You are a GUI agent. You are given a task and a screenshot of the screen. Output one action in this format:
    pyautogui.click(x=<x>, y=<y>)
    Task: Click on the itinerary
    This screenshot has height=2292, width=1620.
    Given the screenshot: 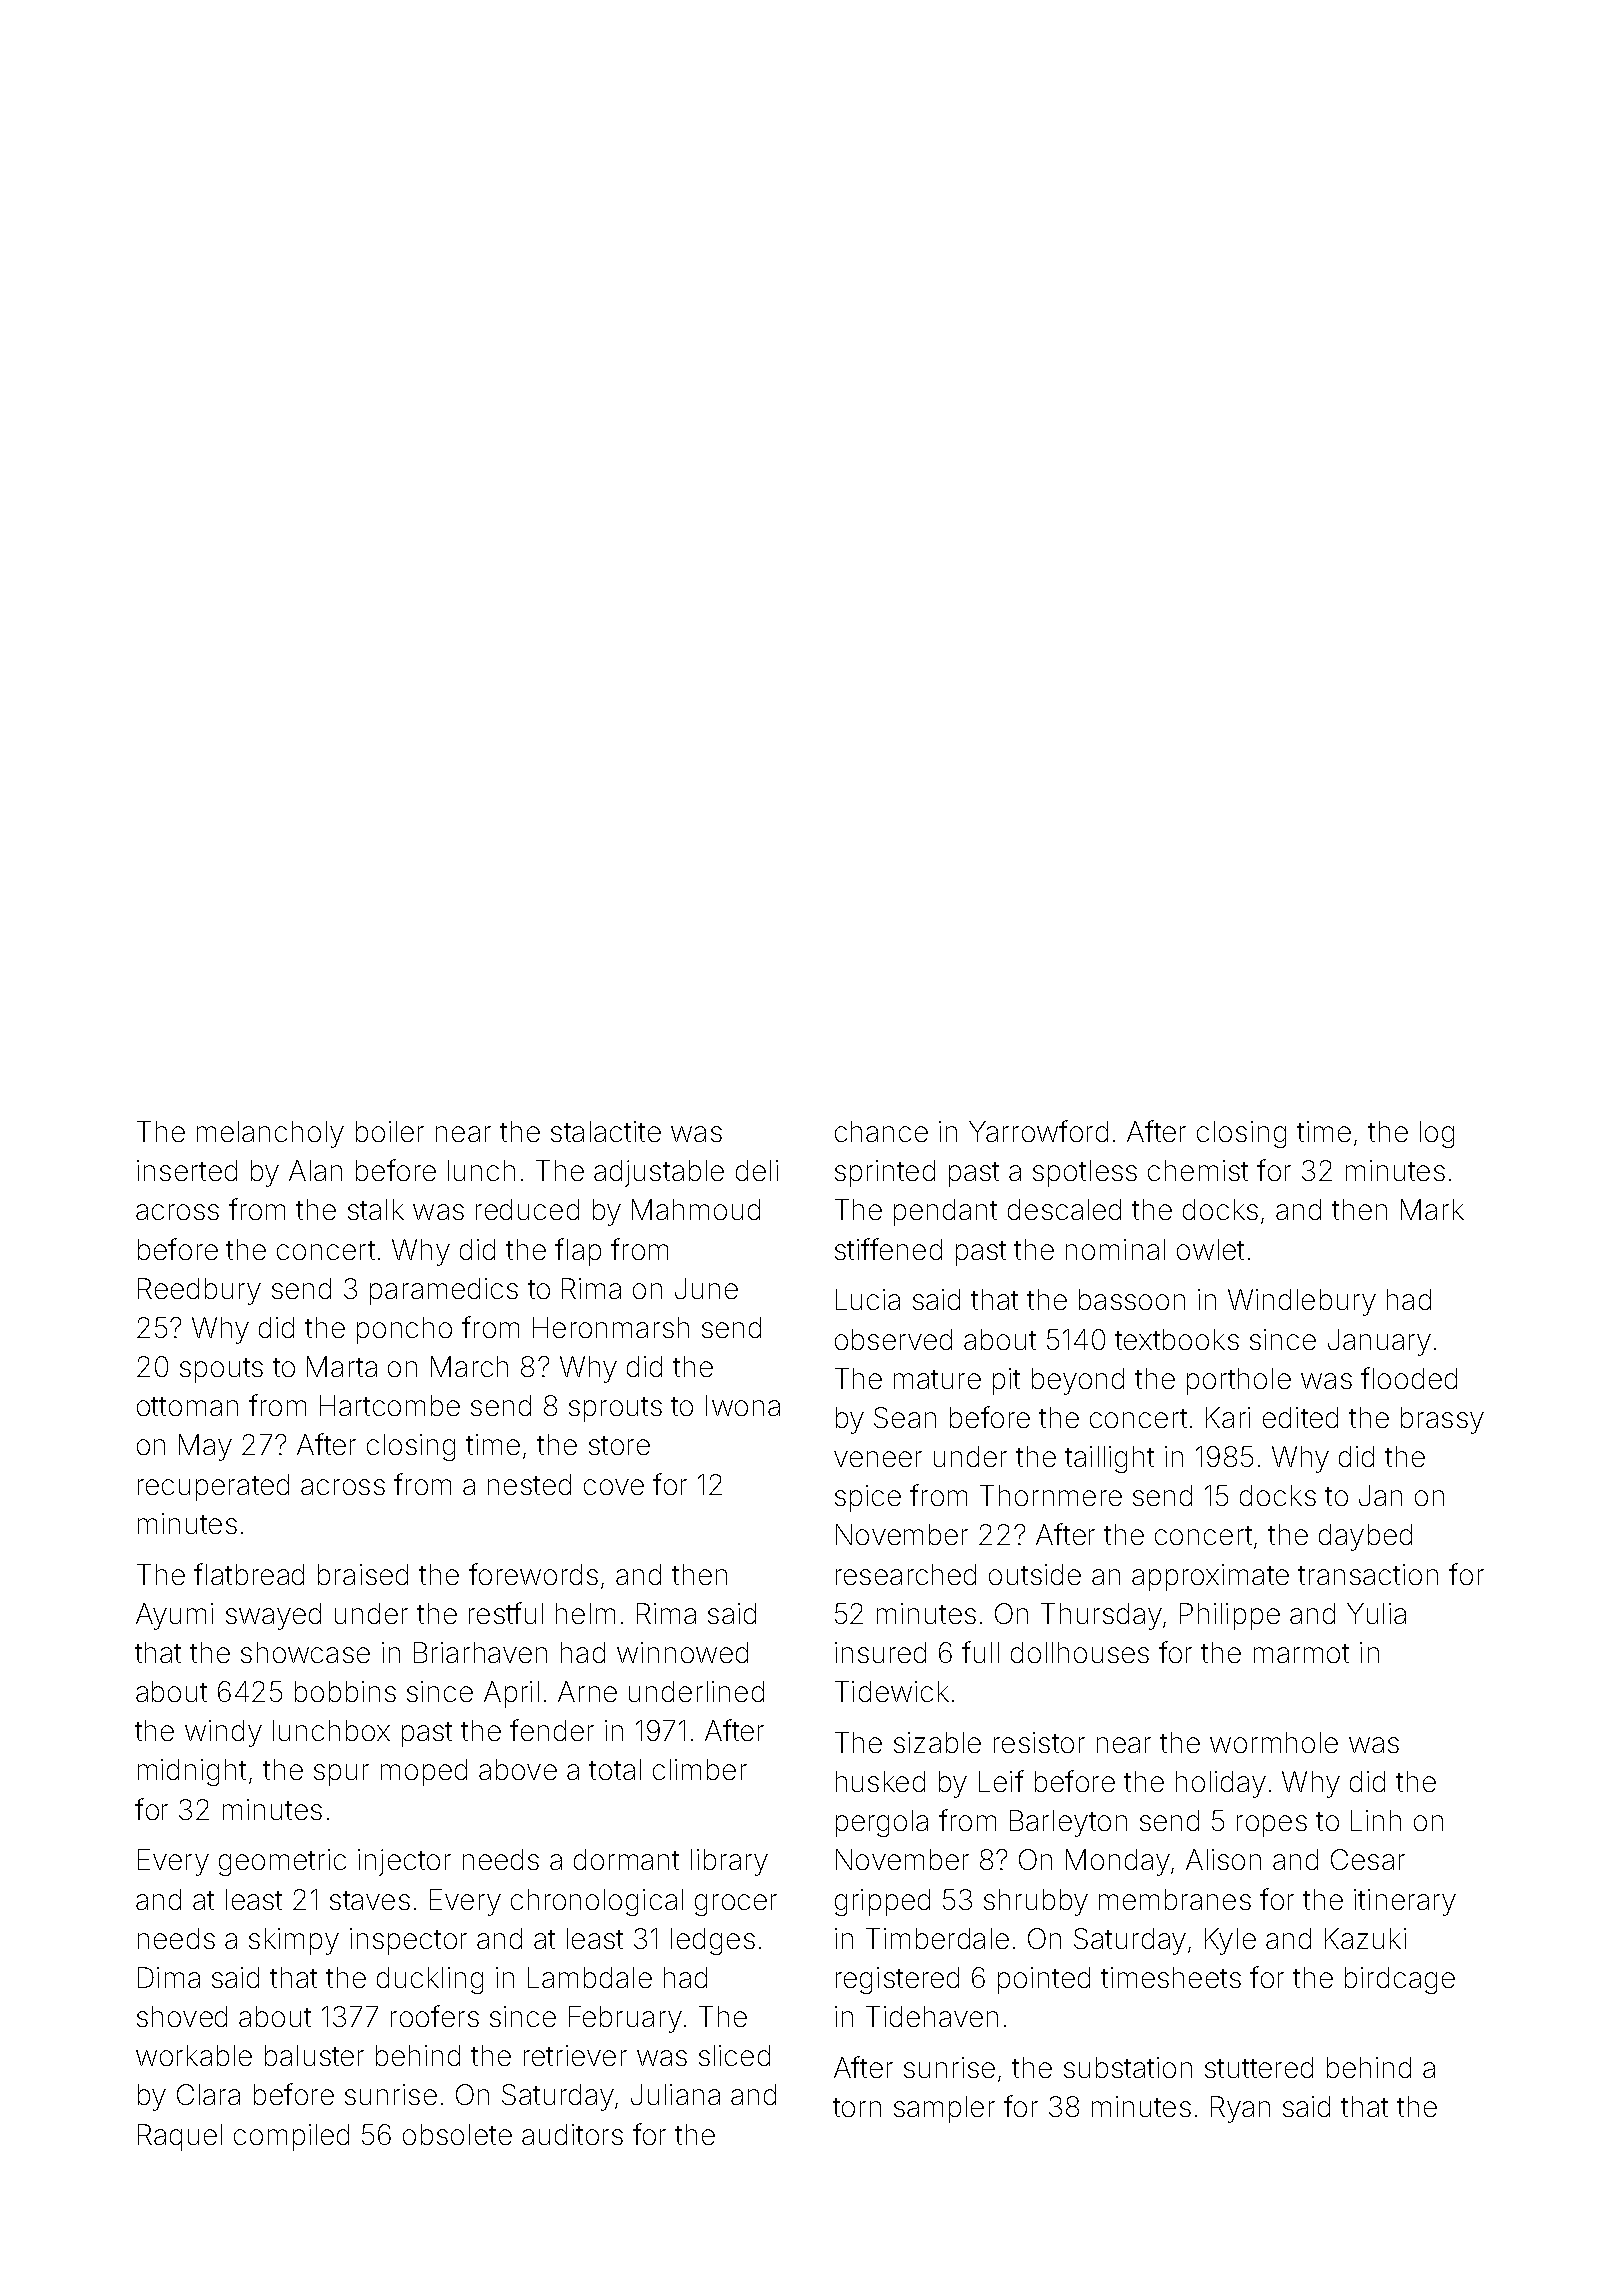 What is the action you would take?
    pyautogui.click(x=1405, y=1902)
